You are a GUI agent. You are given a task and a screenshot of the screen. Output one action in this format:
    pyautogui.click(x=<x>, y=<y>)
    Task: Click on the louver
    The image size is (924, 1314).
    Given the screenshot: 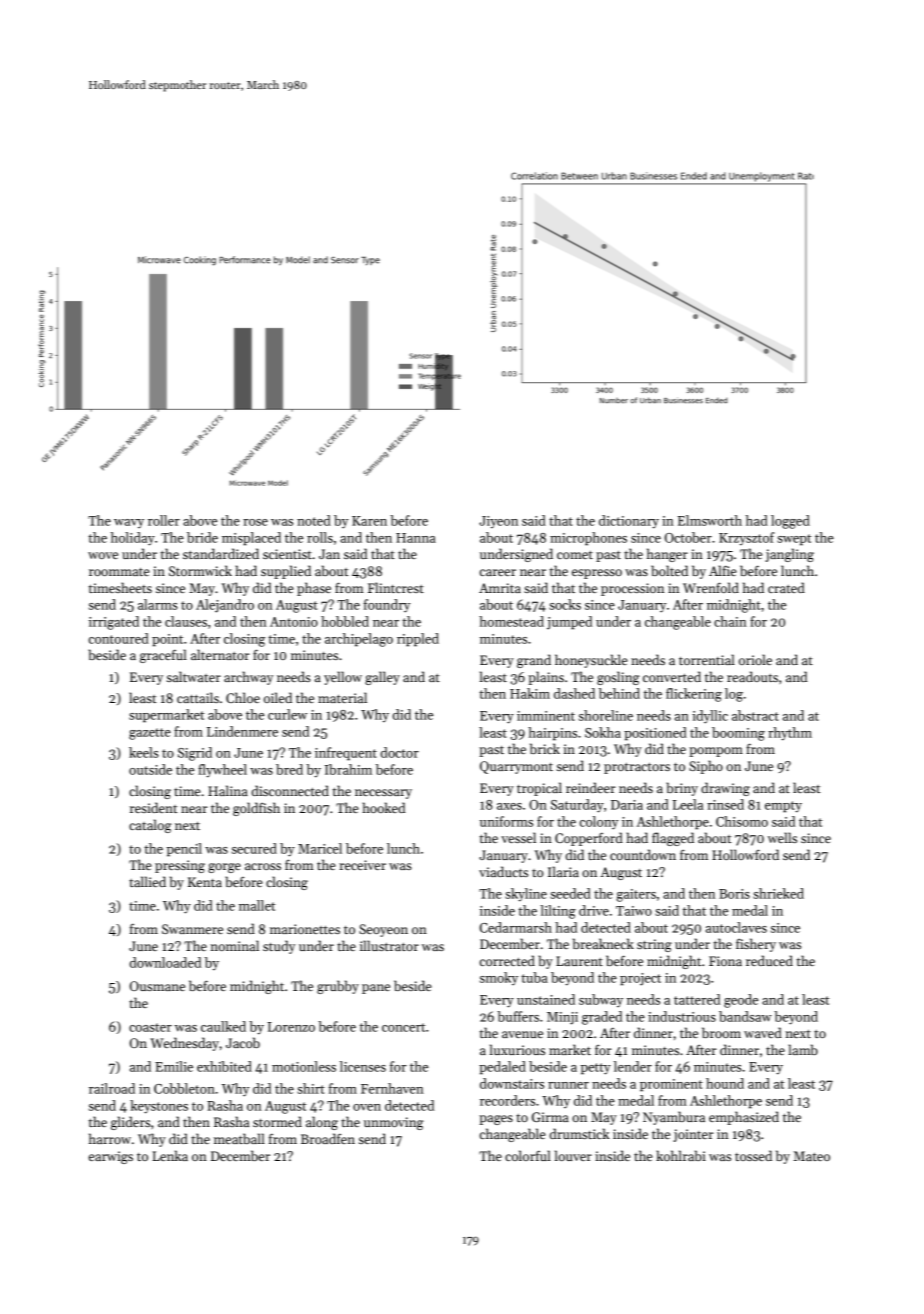 What is the action you would take?
    pyautogui.click(x=573, y=1155)
